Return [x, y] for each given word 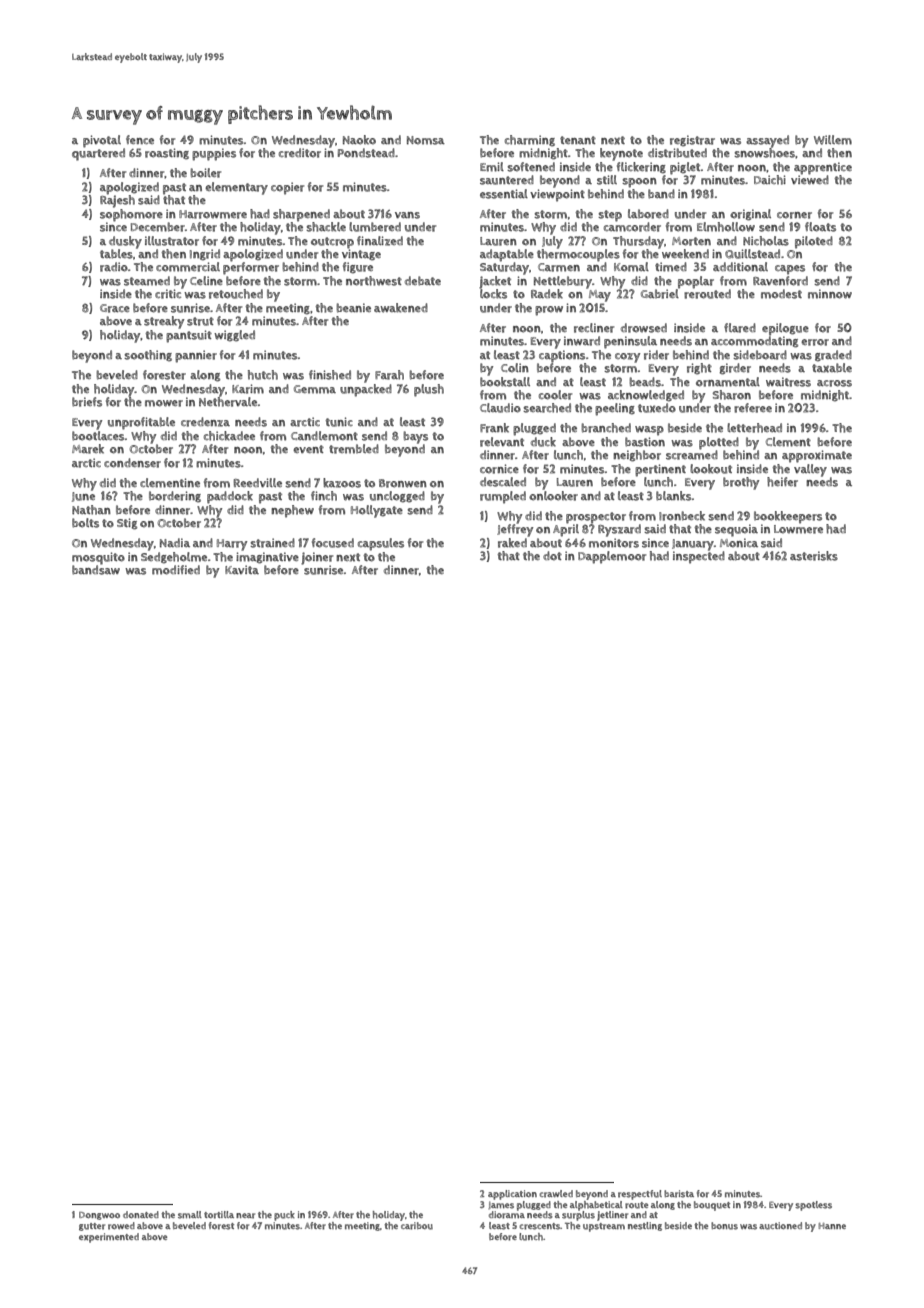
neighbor [637, 456]
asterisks [814, 556]
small [190, 1215]
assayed [767, 141]
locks [493, 294]
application [512, 1195]
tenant [578, 140]
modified [176, 570]
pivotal [102, 141]
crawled [556, 1194]
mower [164, 403]
